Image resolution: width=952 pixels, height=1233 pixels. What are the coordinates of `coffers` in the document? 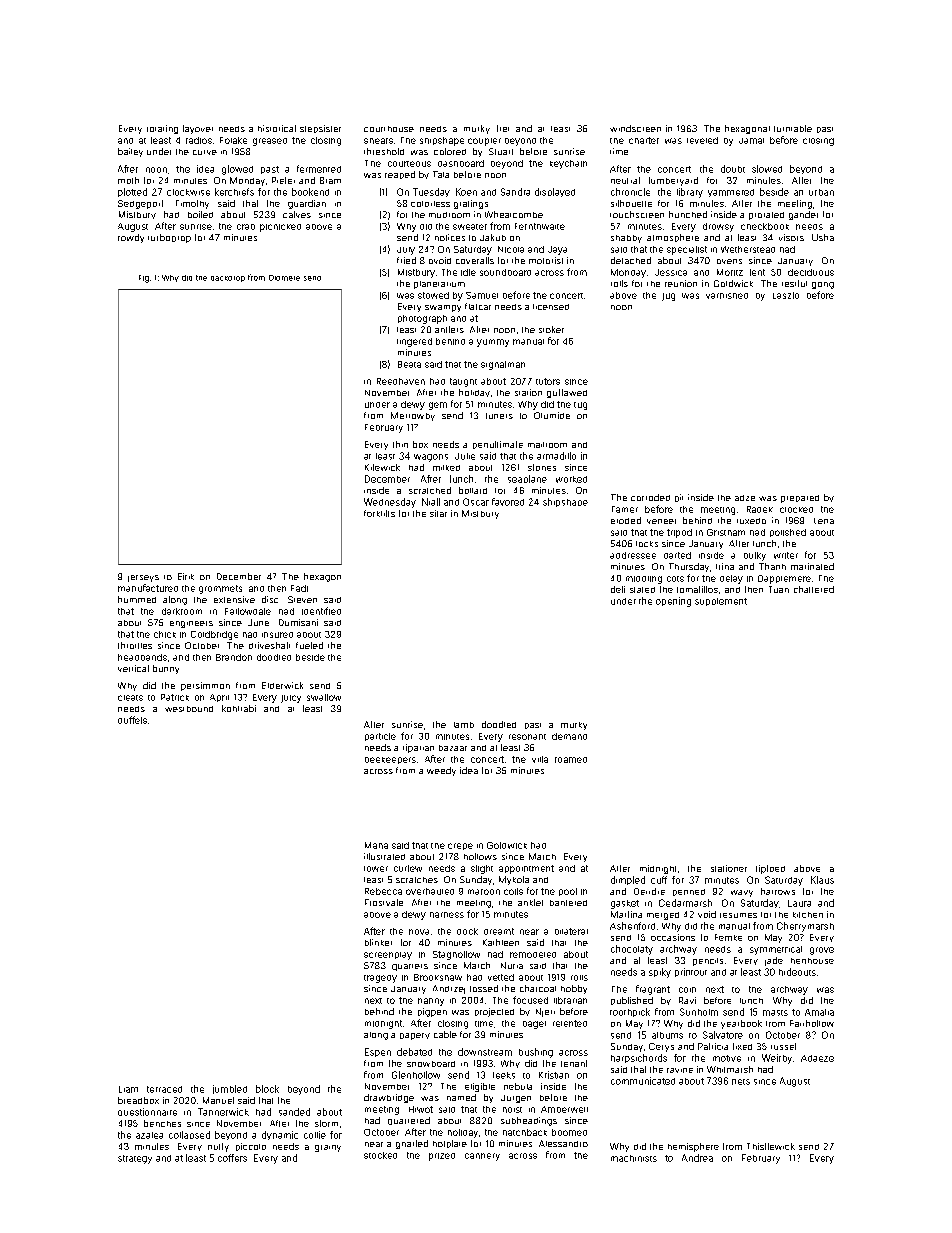 It's located at (232, 1158).
